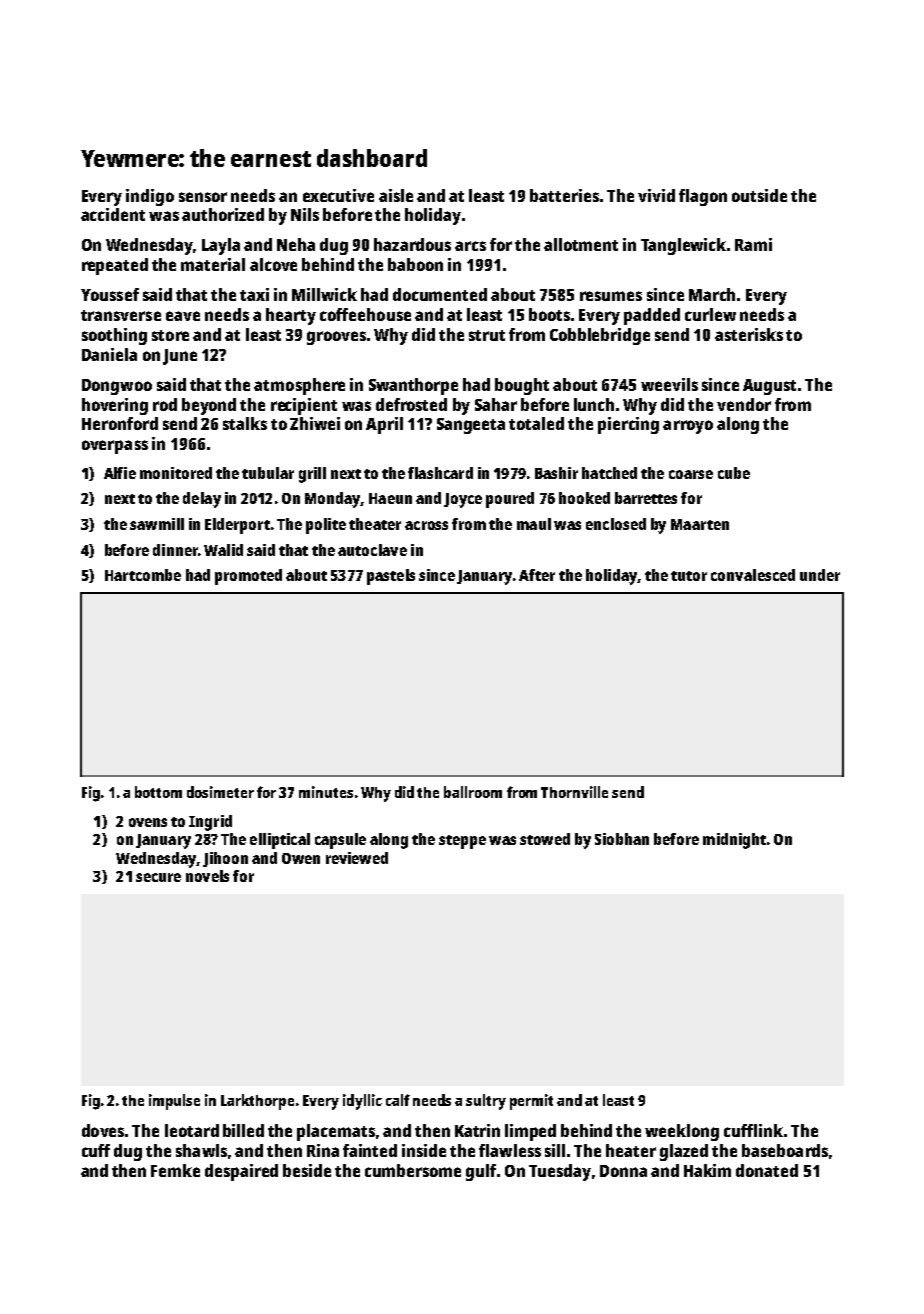 The width and height of the image is (924, 1314). I want to click on asterisks, so click(749, 334).
